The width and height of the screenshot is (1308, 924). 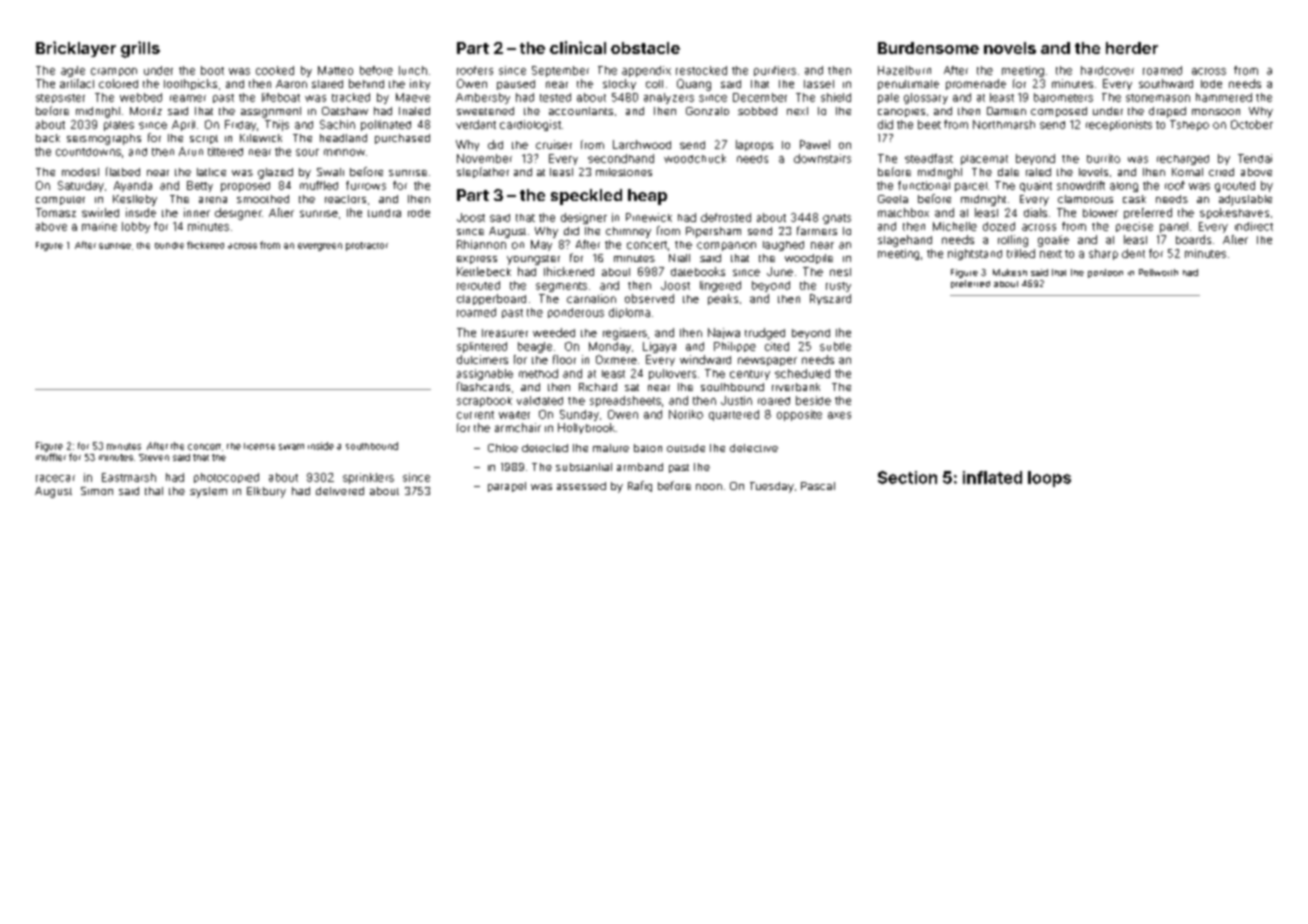 I want to click on assignable, so click(x=485, y=374).
